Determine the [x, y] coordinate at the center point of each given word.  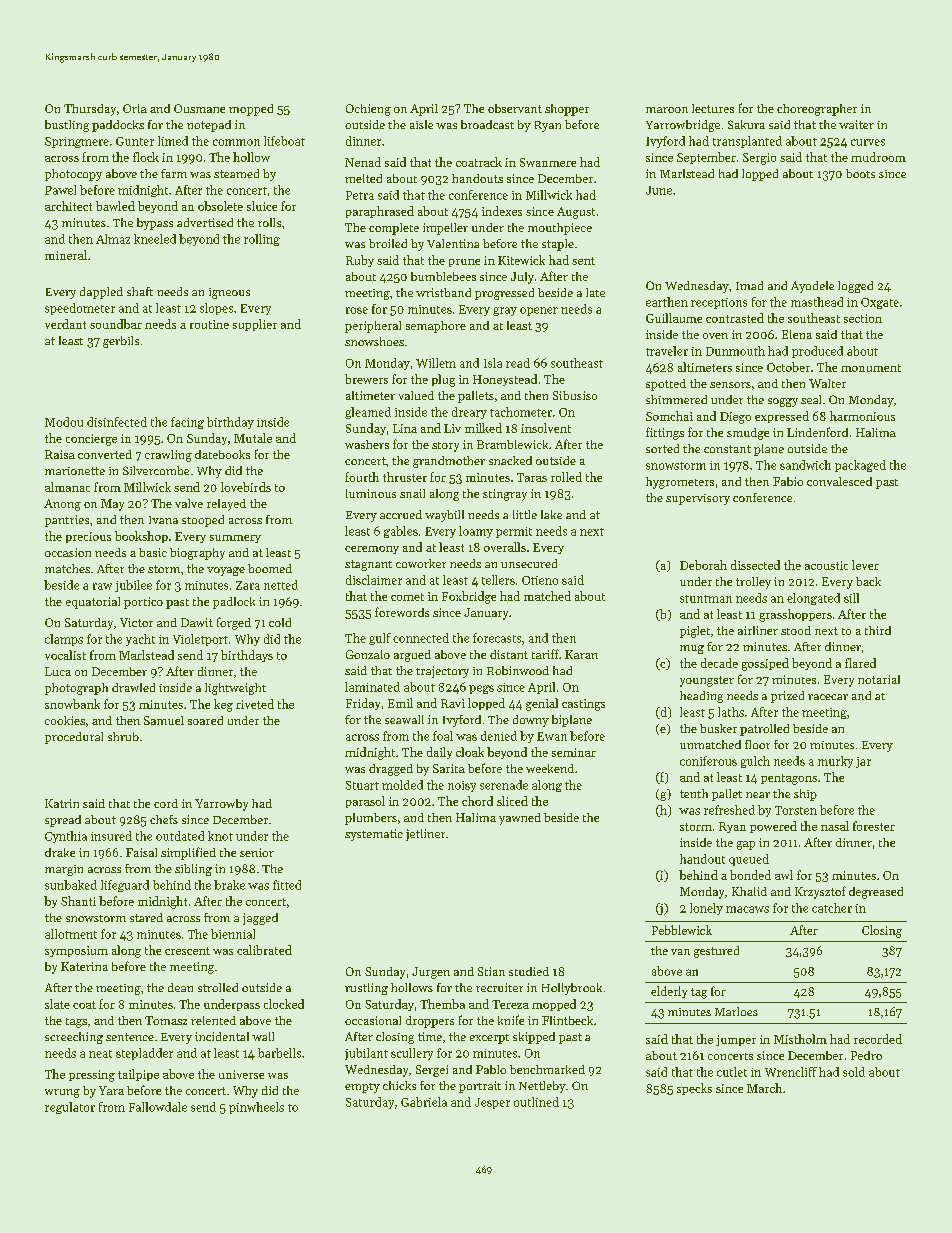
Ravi [453, 703]
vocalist [65, 655]
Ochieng [368, 110]
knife [511, 1020]
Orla [135, 108]
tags [76, 1023]
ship [805, 795]
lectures [713, 108]
